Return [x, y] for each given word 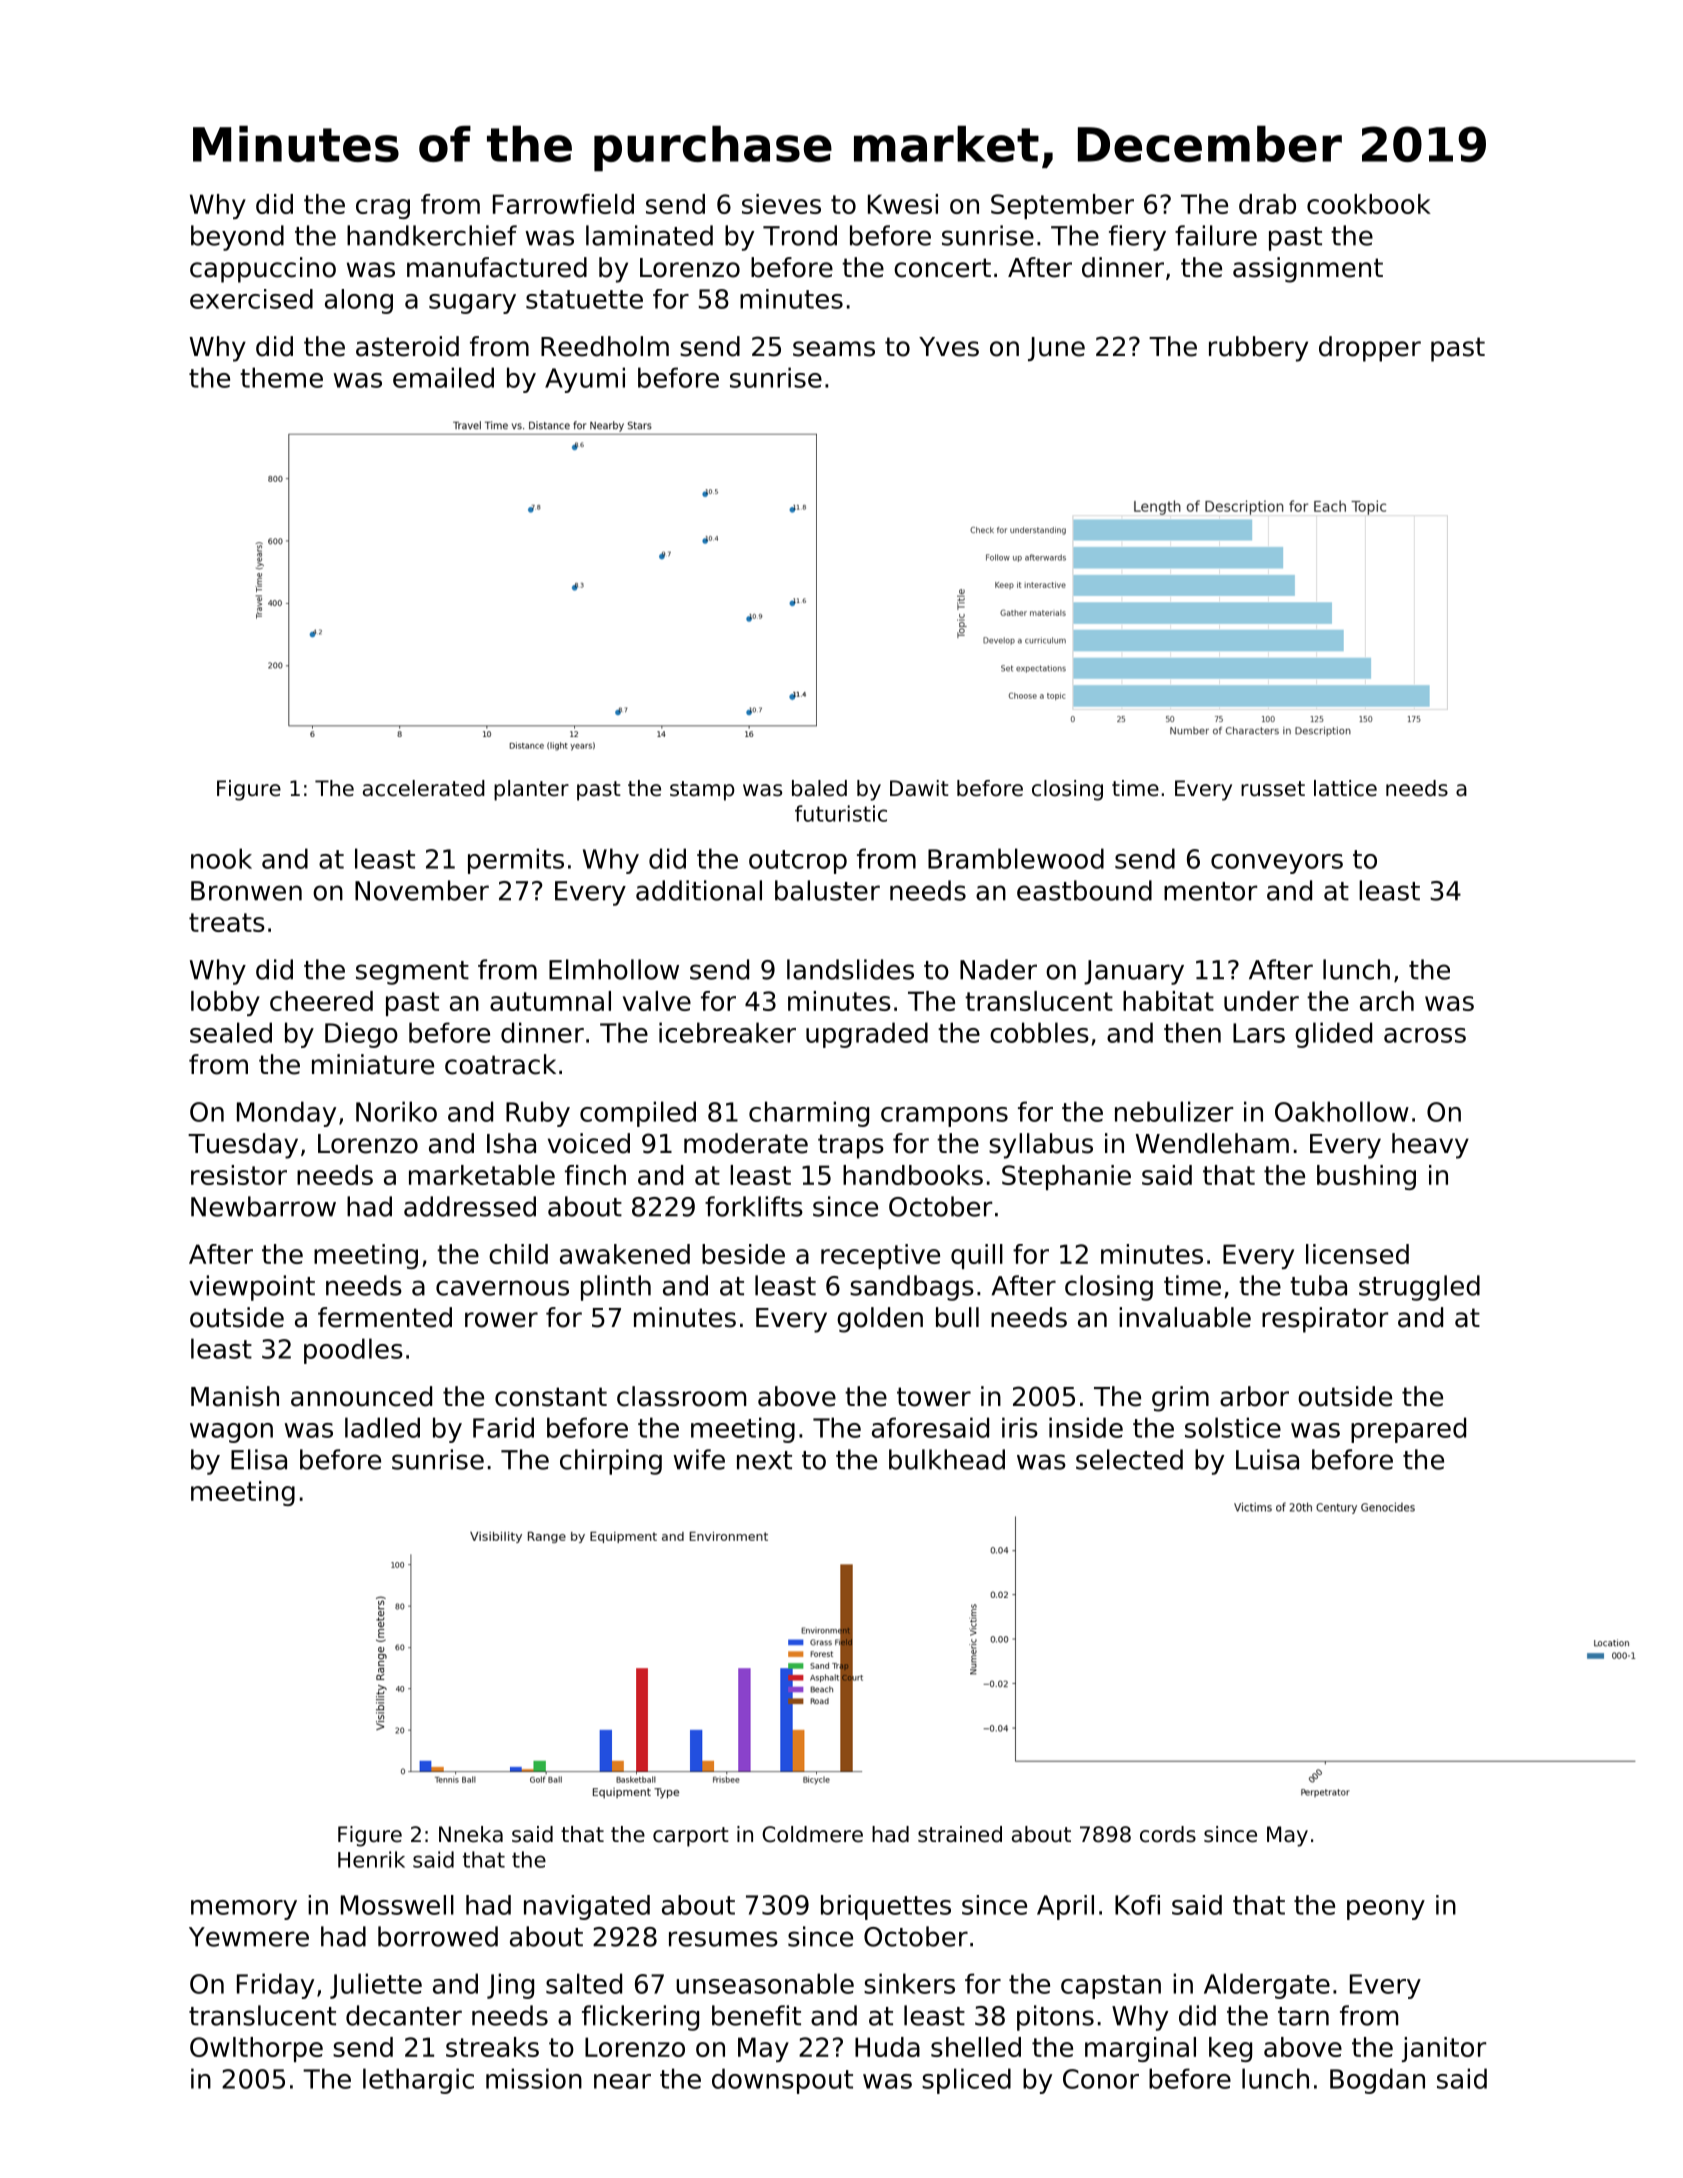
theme [281, 377]
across [1425, 1035]
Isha [511, 1143]
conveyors [1277, 864]
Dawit [919, 788]
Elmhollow [614, 969]
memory [244, 1910]
